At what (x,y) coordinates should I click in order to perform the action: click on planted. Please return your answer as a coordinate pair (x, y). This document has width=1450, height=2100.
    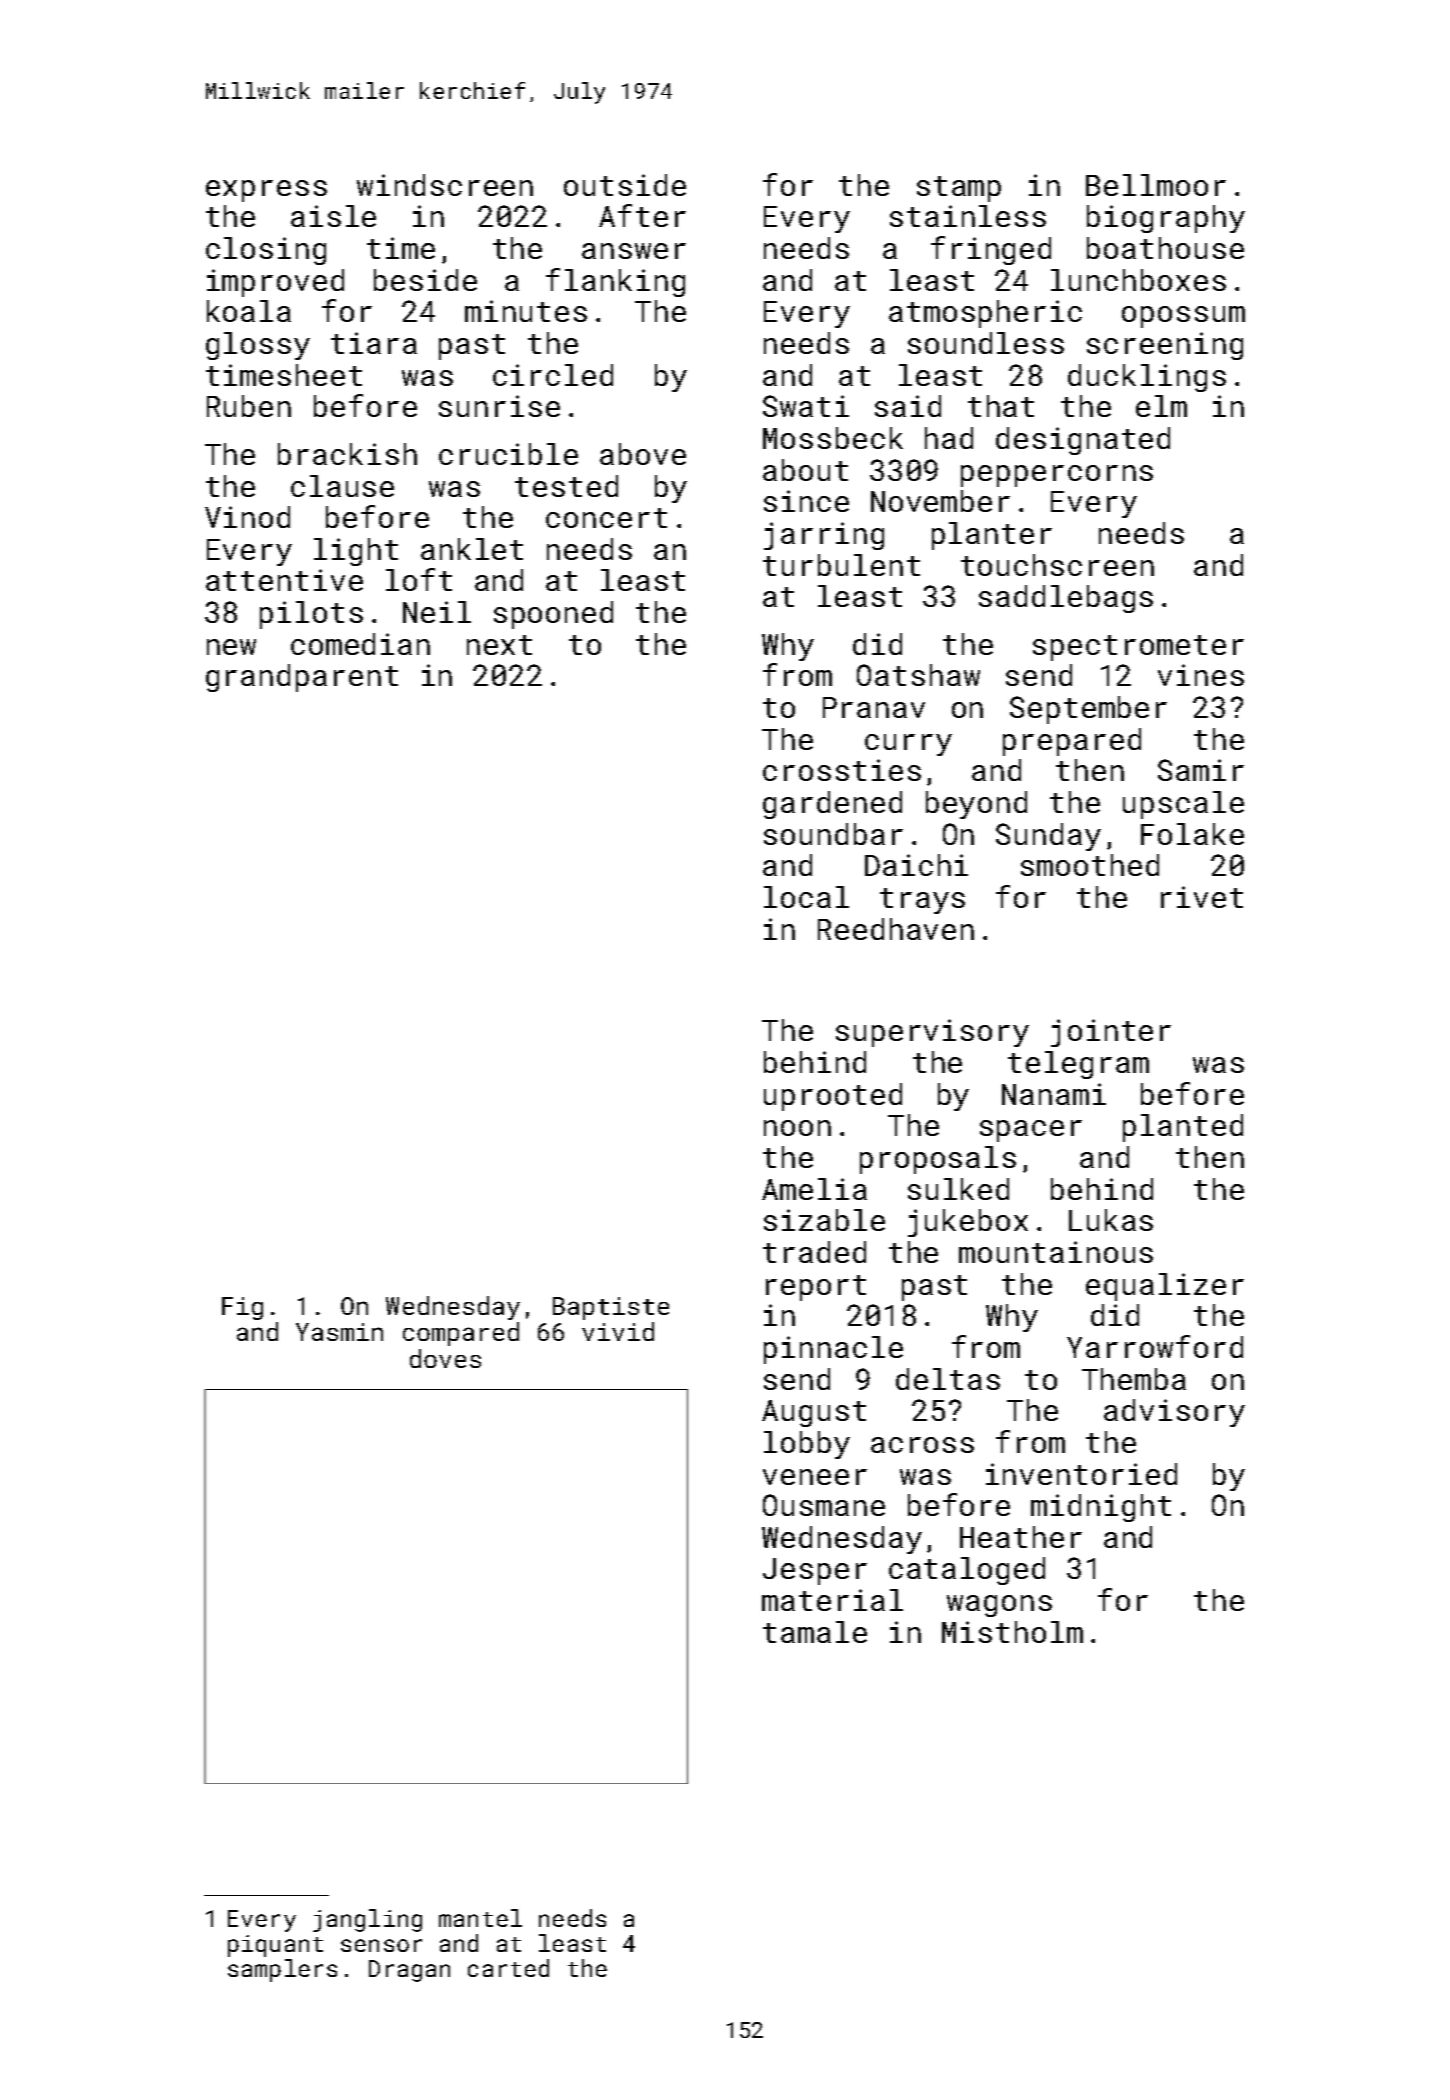
    Looking at the image, I should click on (1183, 1128).
